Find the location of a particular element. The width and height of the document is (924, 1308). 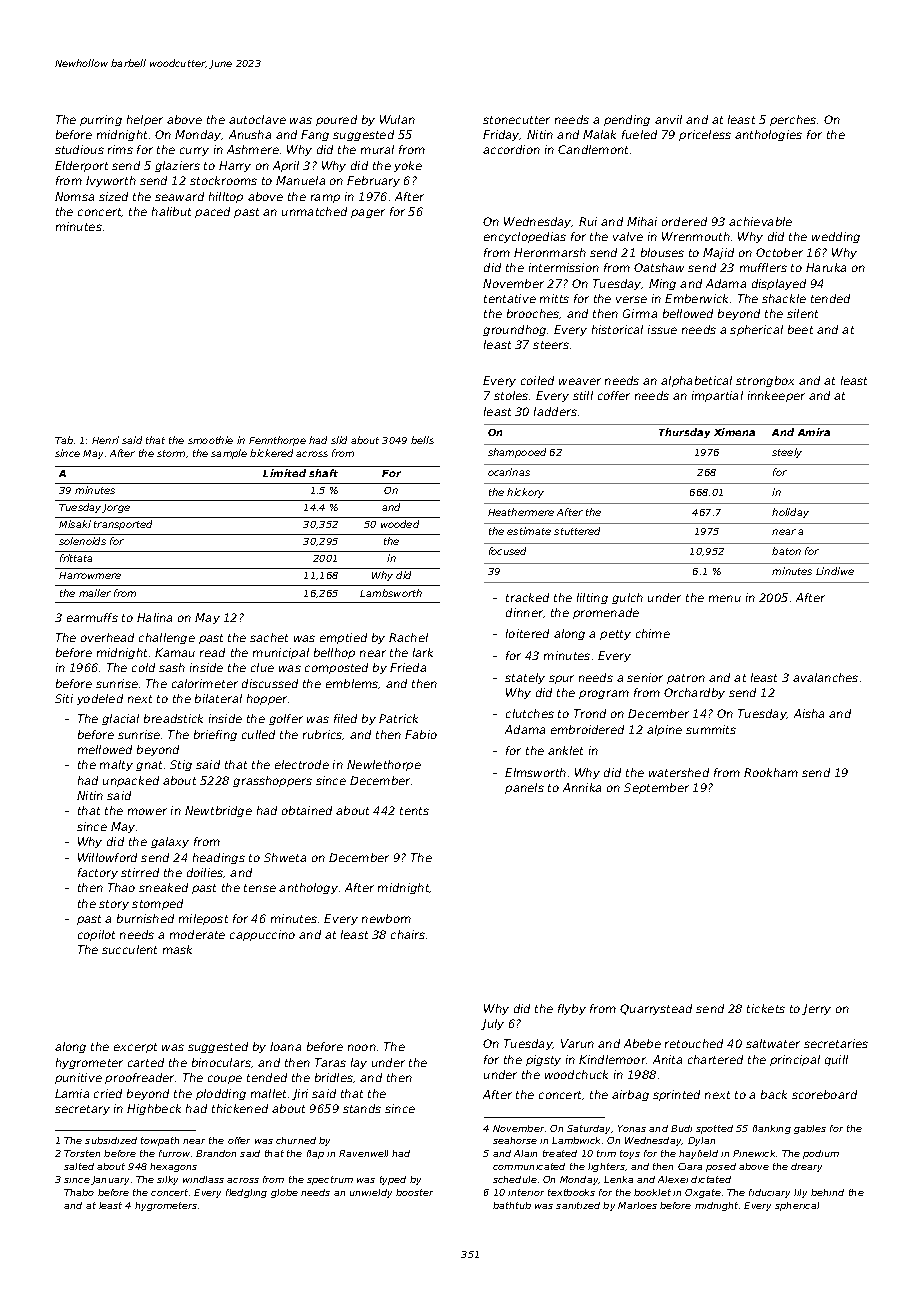

perches is located at coordinates (793, 120).
